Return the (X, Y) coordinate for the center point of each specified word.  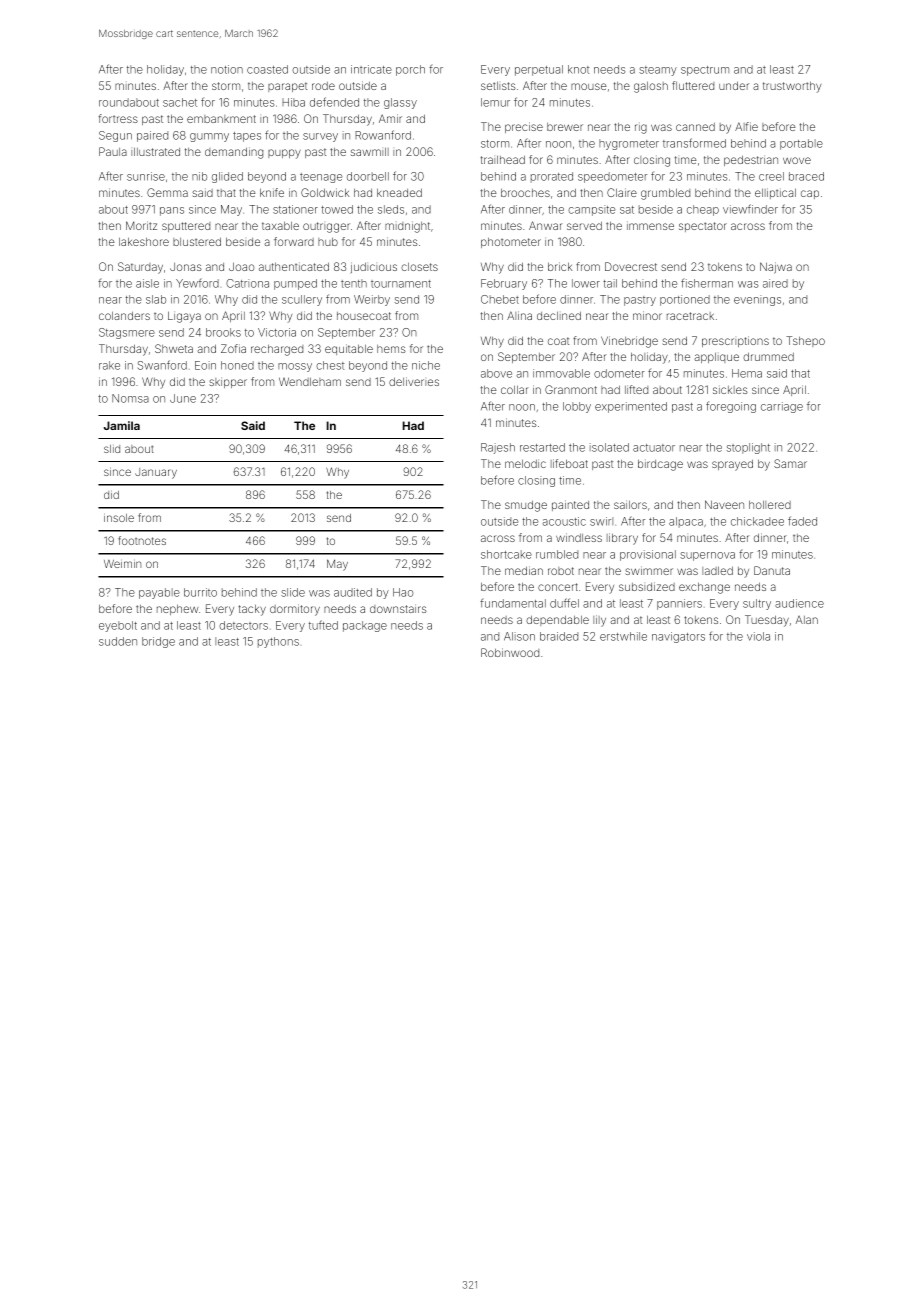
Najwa (776, 268)
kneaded (399, 193)
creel (771, 176)
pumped (295, 284)
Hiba (293, 102)
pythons (278, 642)
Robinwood (510, 652)
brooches (525, 193)
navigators (678, 637)
